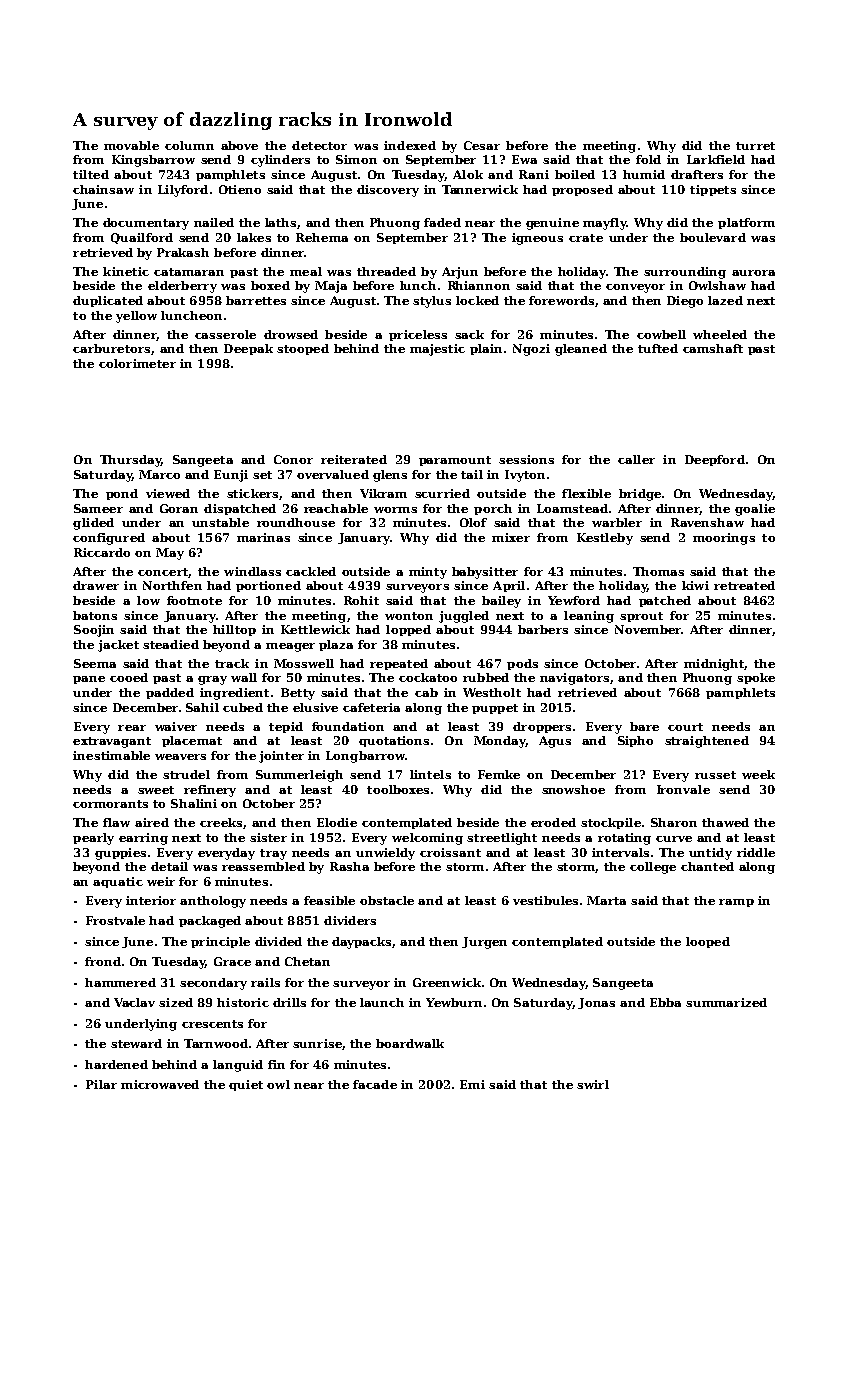 This document has height=1400, width=849. What do you see at coordinates (356, 159) in the document?
I see `Simon` at bounding box center [356, 159].
